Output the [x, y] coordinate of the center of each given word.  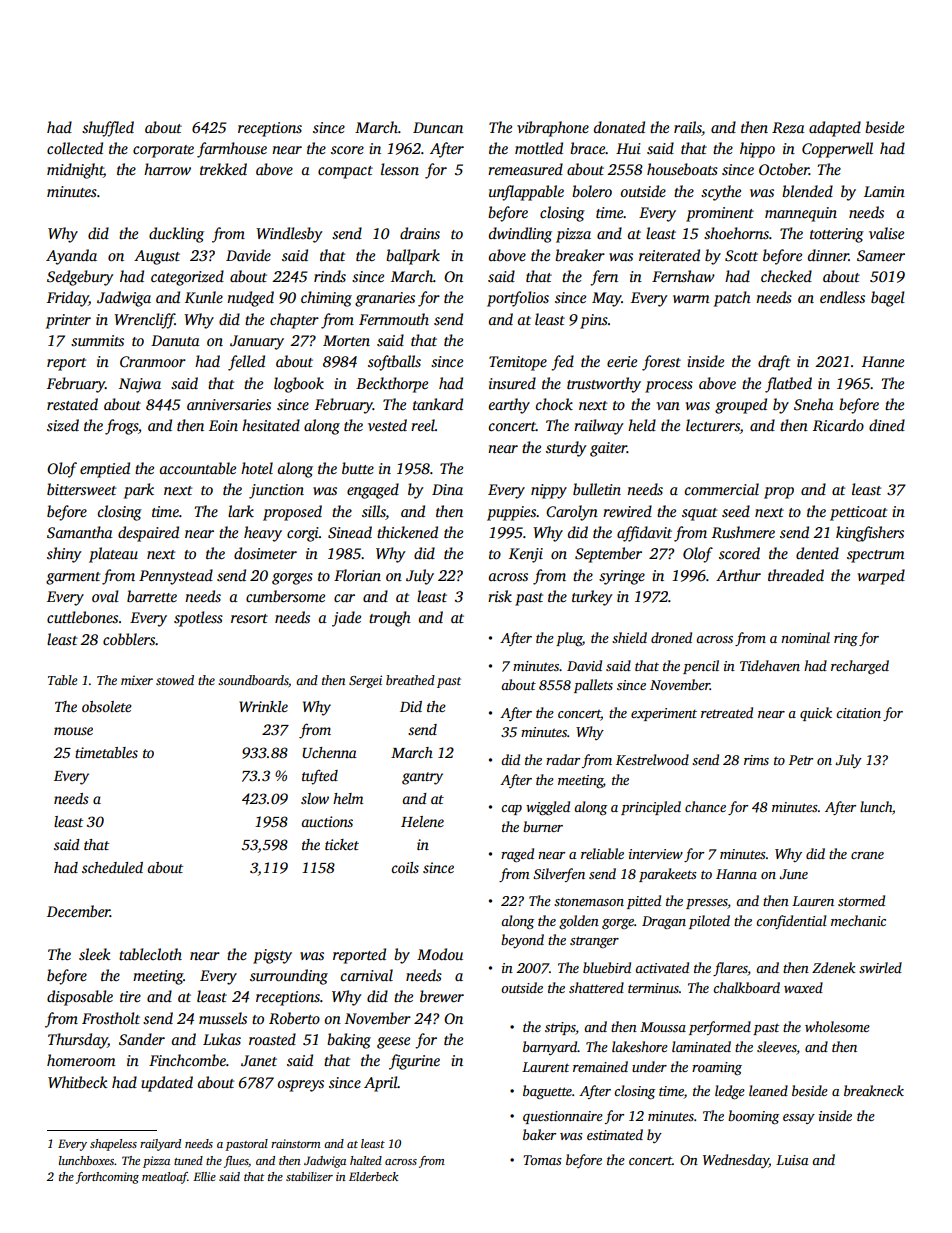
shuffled [108, 129]
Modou [440, 954]
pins [594, 321]
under [649, 1066]
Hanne [883, 361]
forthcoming [107, 1178]
